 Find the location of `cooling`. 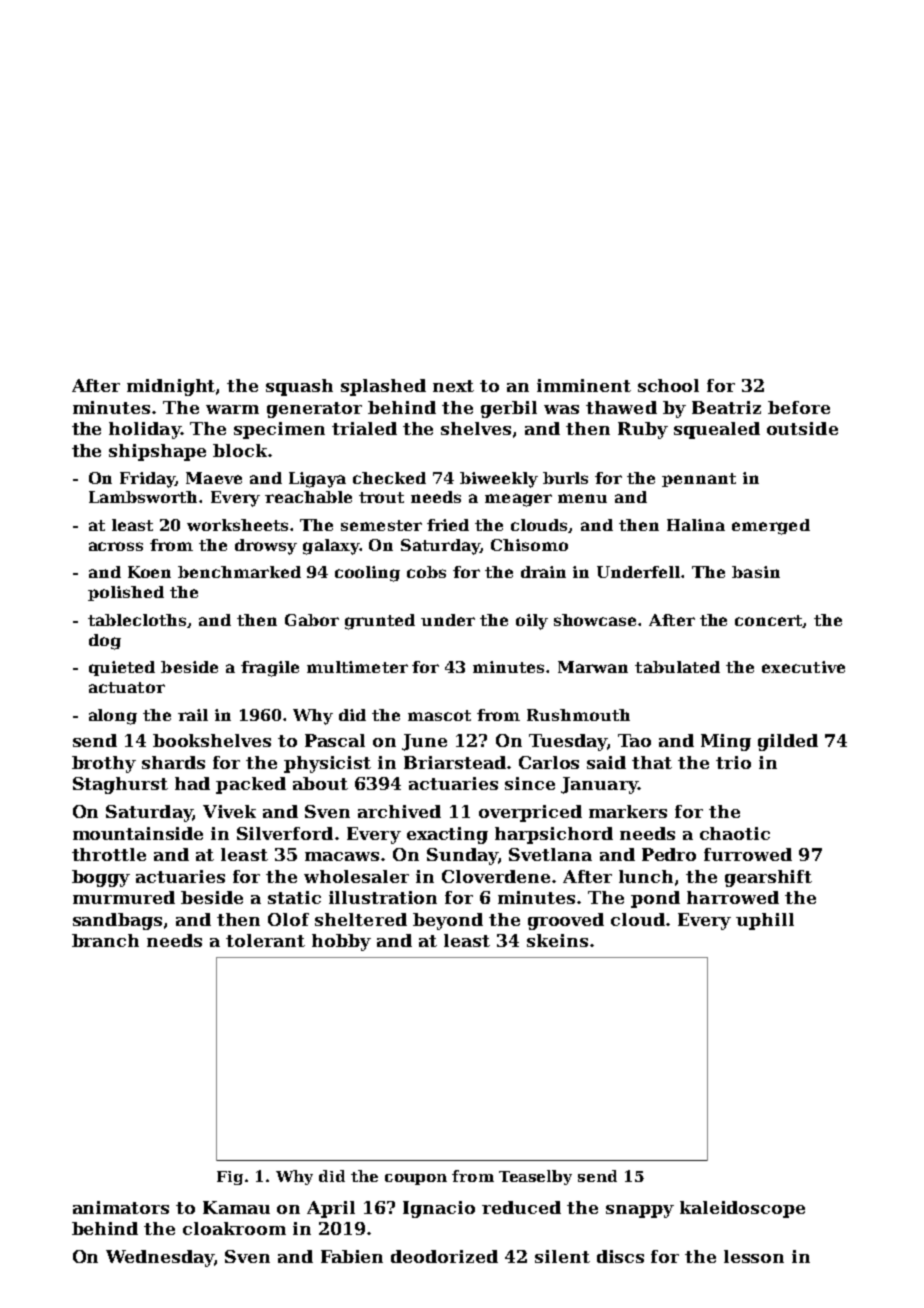

cooling is located at coordinates (367, 574).
